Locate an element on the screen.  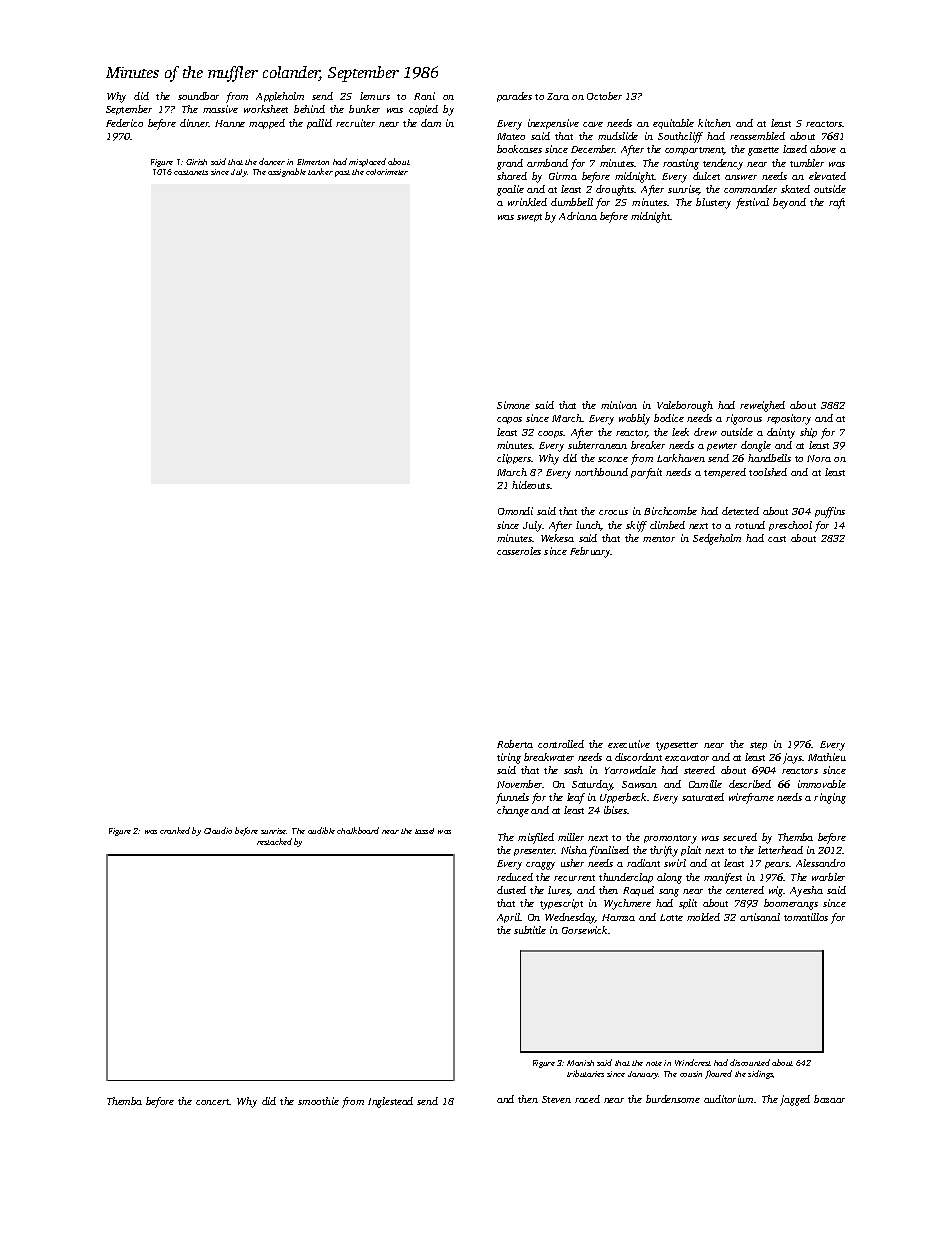
concert is located at coordinates (213, 1102).
